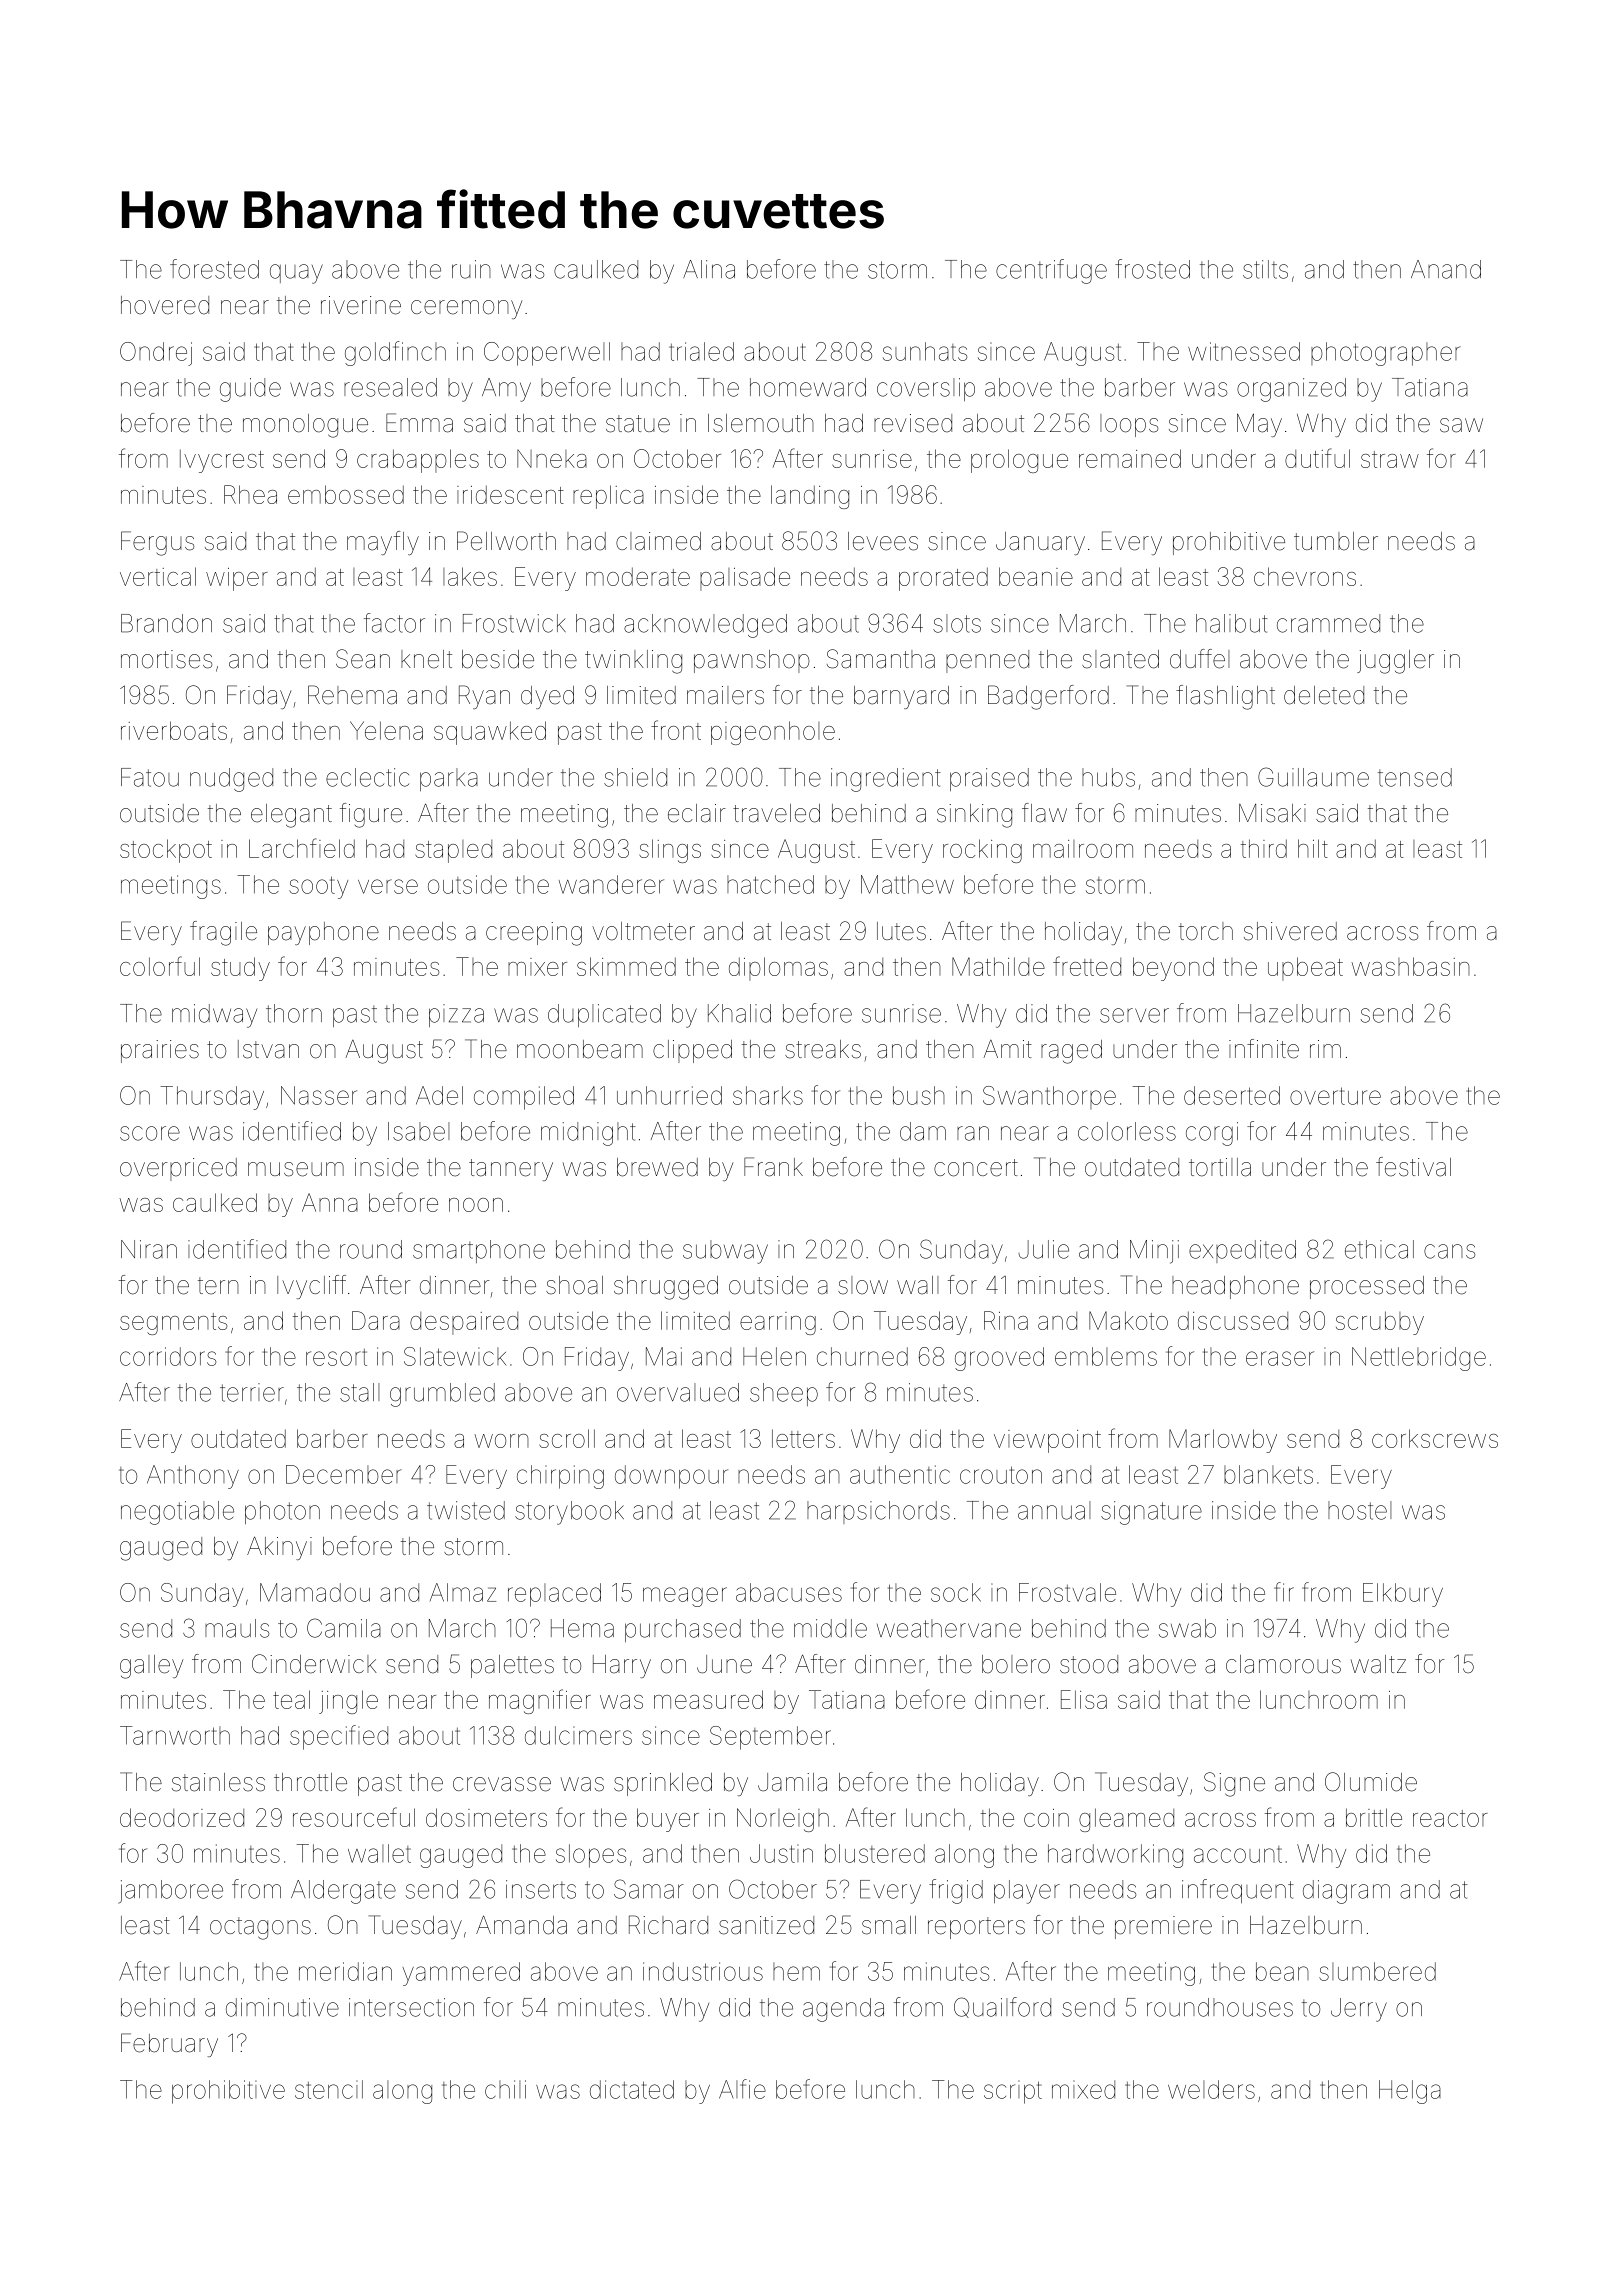 This page has width=1620, height=2292. What do you see at coordinates (709, 269) in the page?
I see `Alina` at bounding box center [709, 269].
